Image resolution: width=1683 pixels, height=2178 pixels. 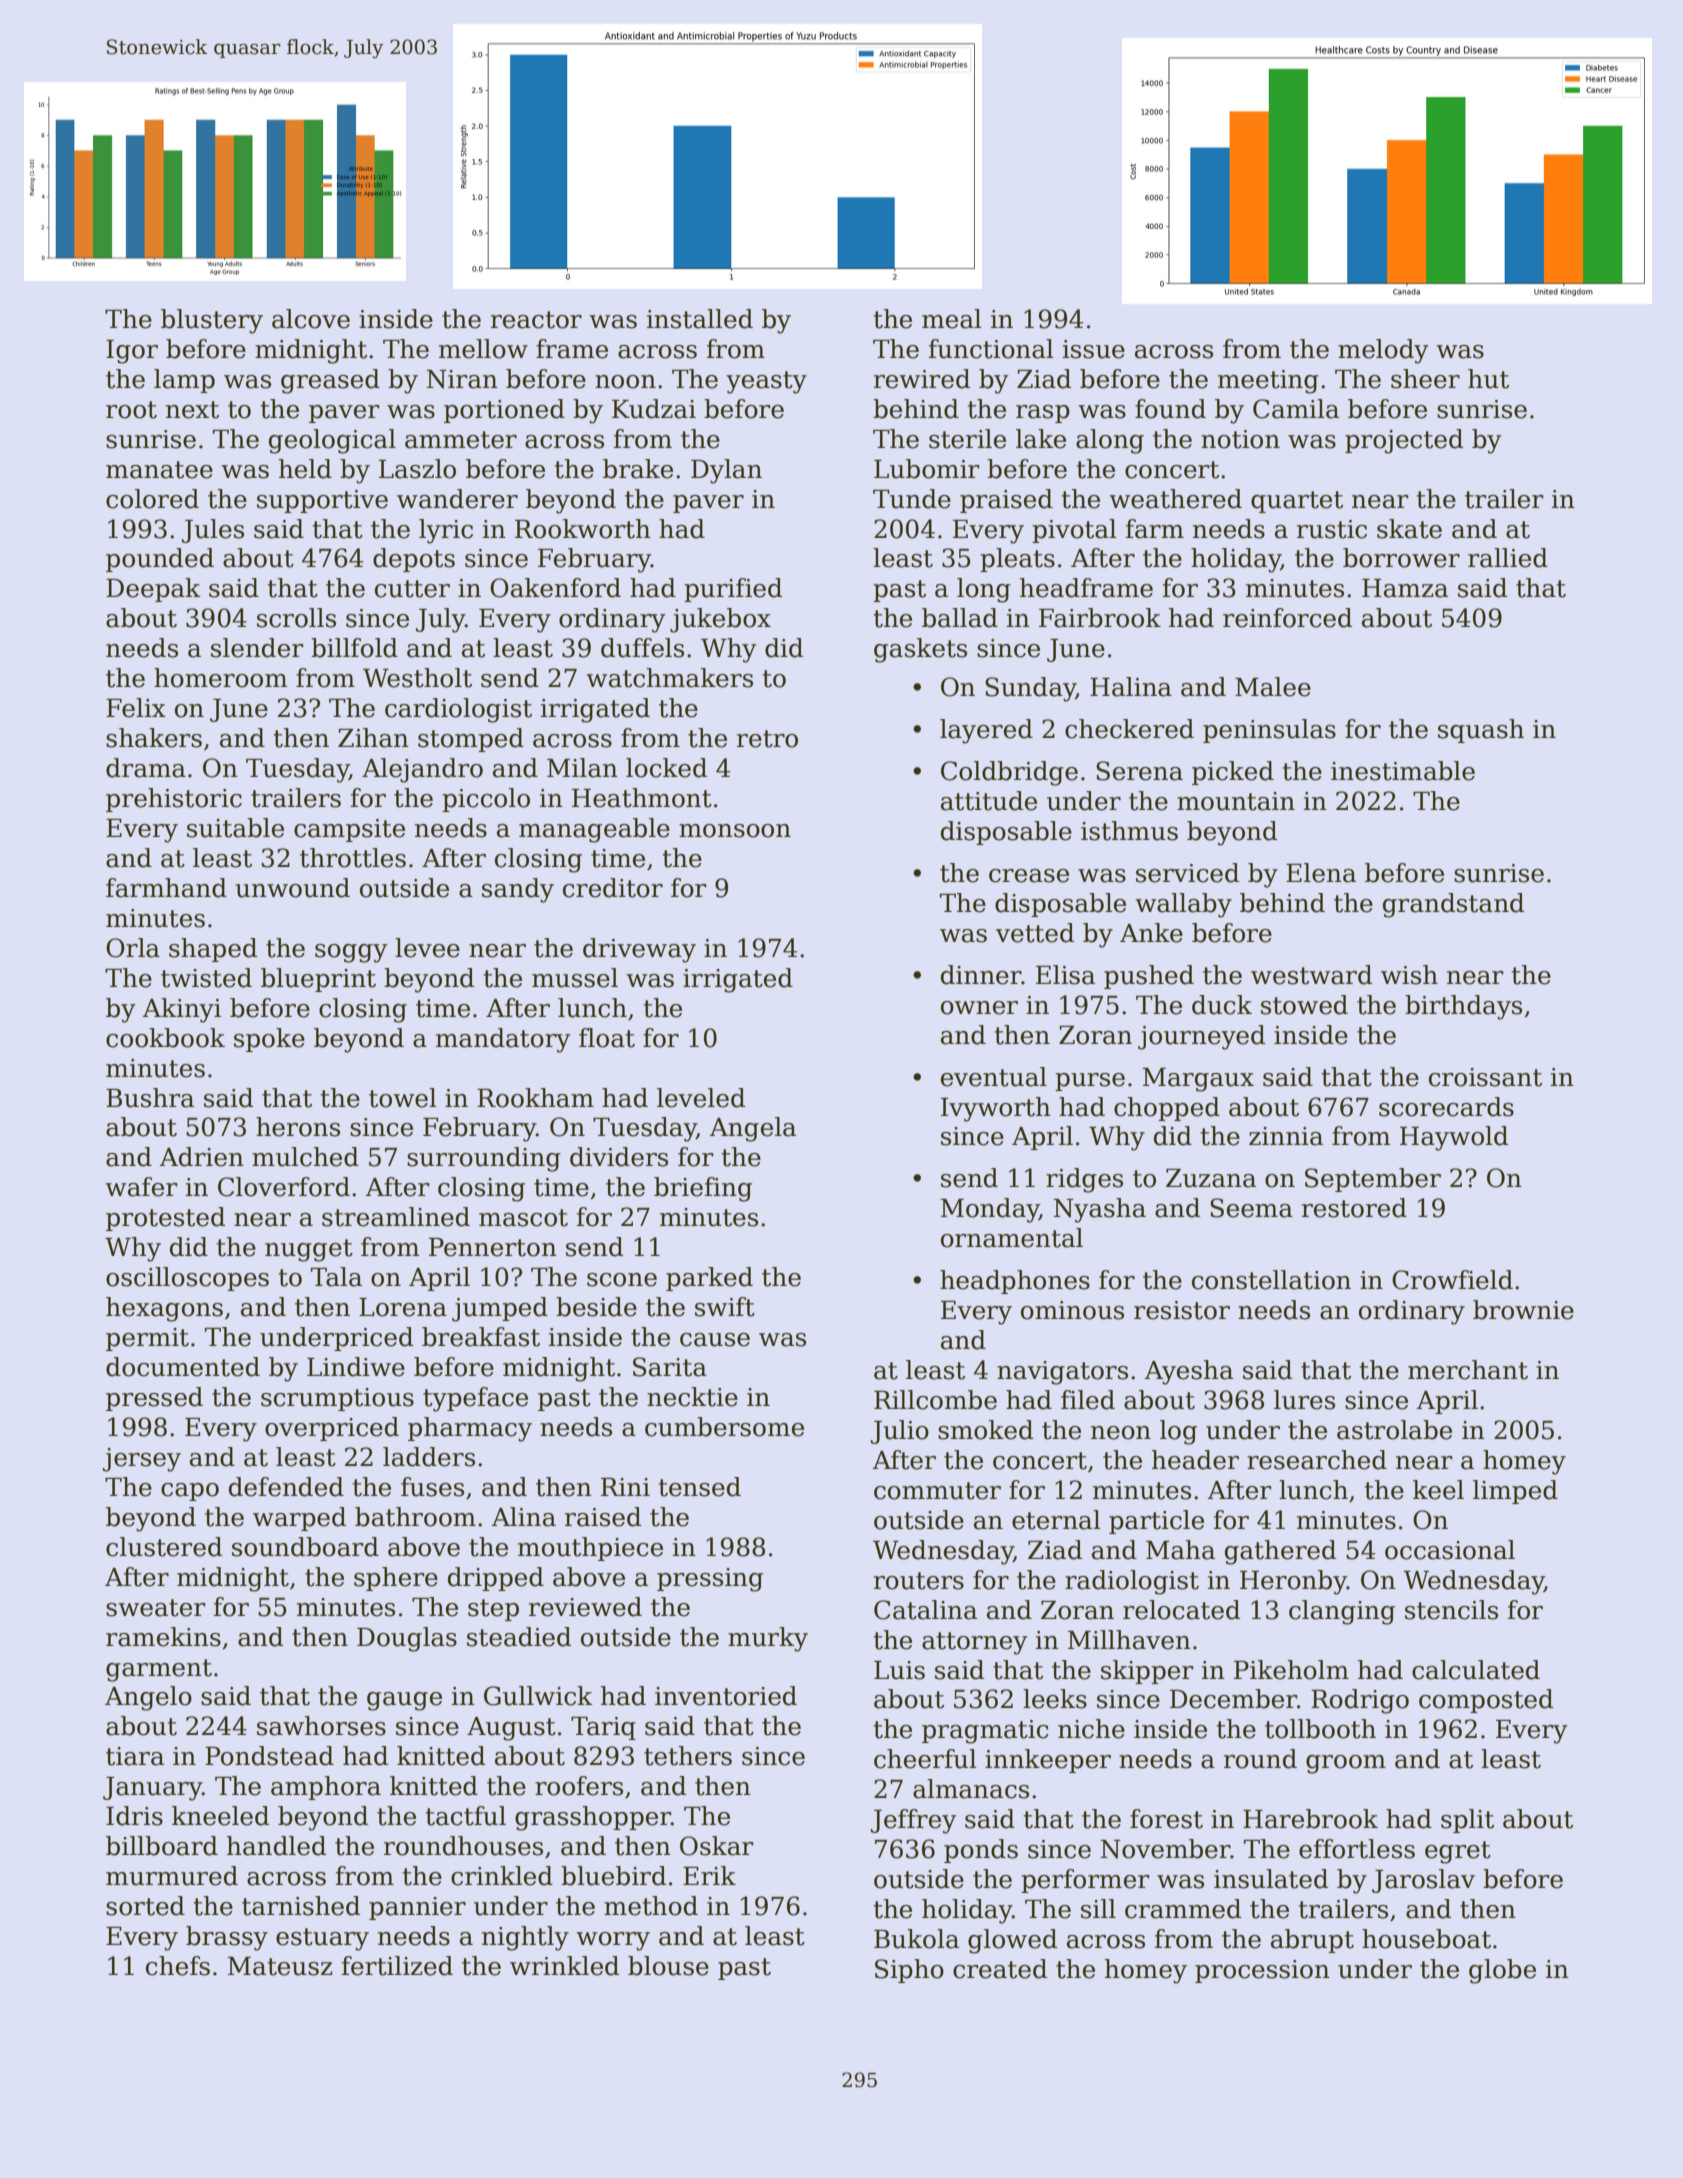 I want to click on researched, so click(x=1317, y=1460).
